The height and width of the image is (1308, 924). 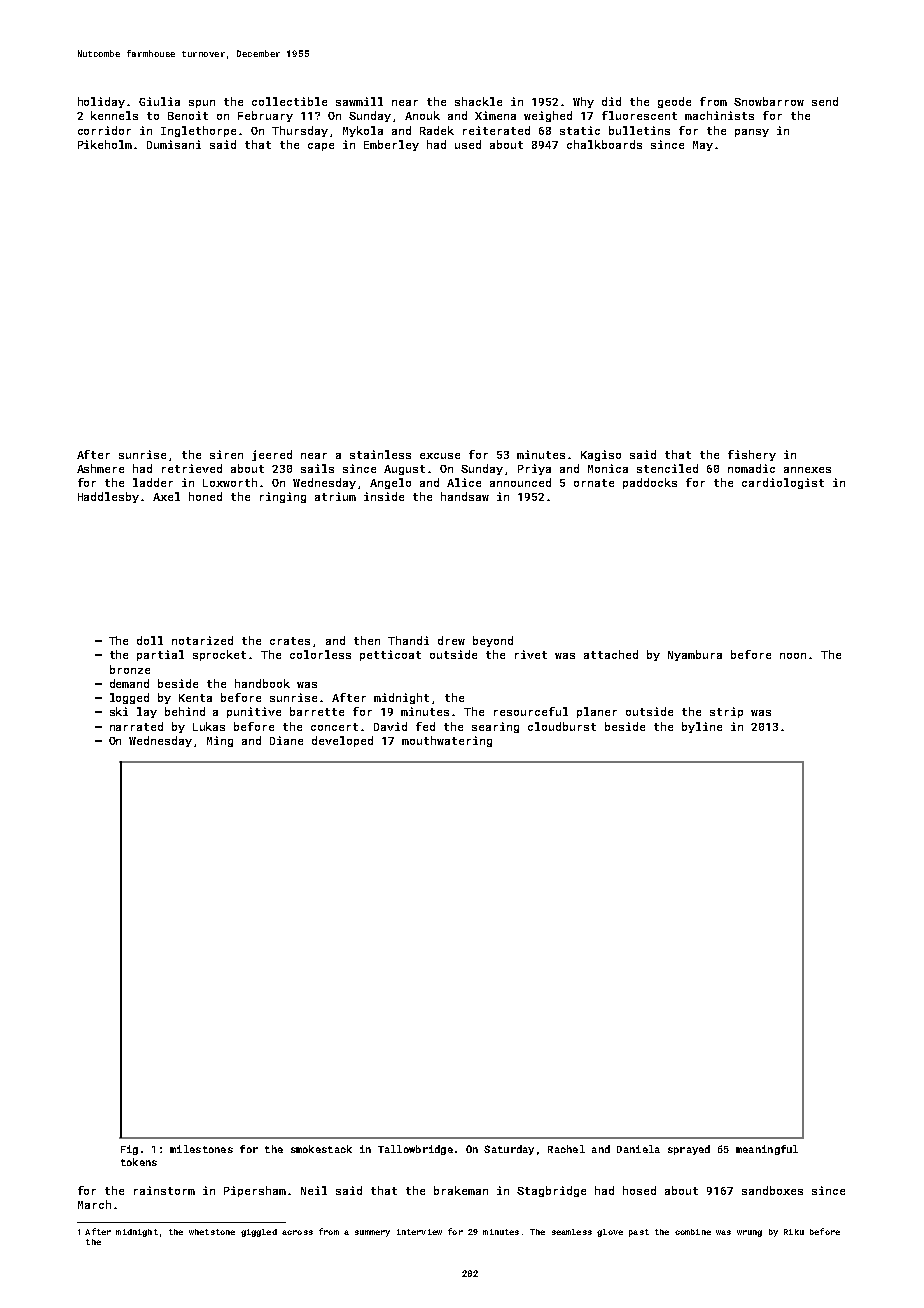 I want to click on noon, so click(x=793, y=656).
